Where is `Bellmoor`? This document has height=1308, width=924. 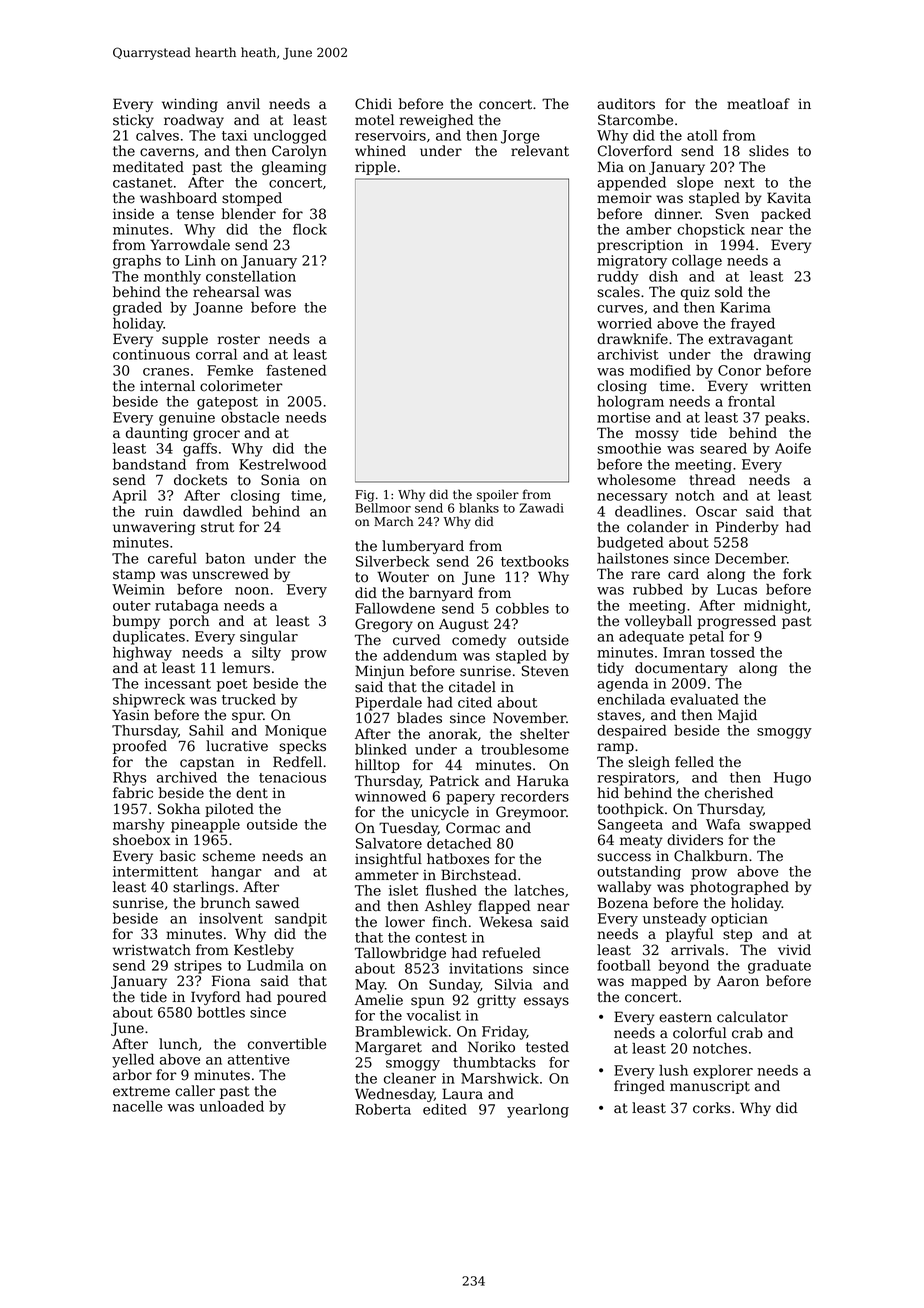 Bellmoor is located at coordinates (383, 508).
